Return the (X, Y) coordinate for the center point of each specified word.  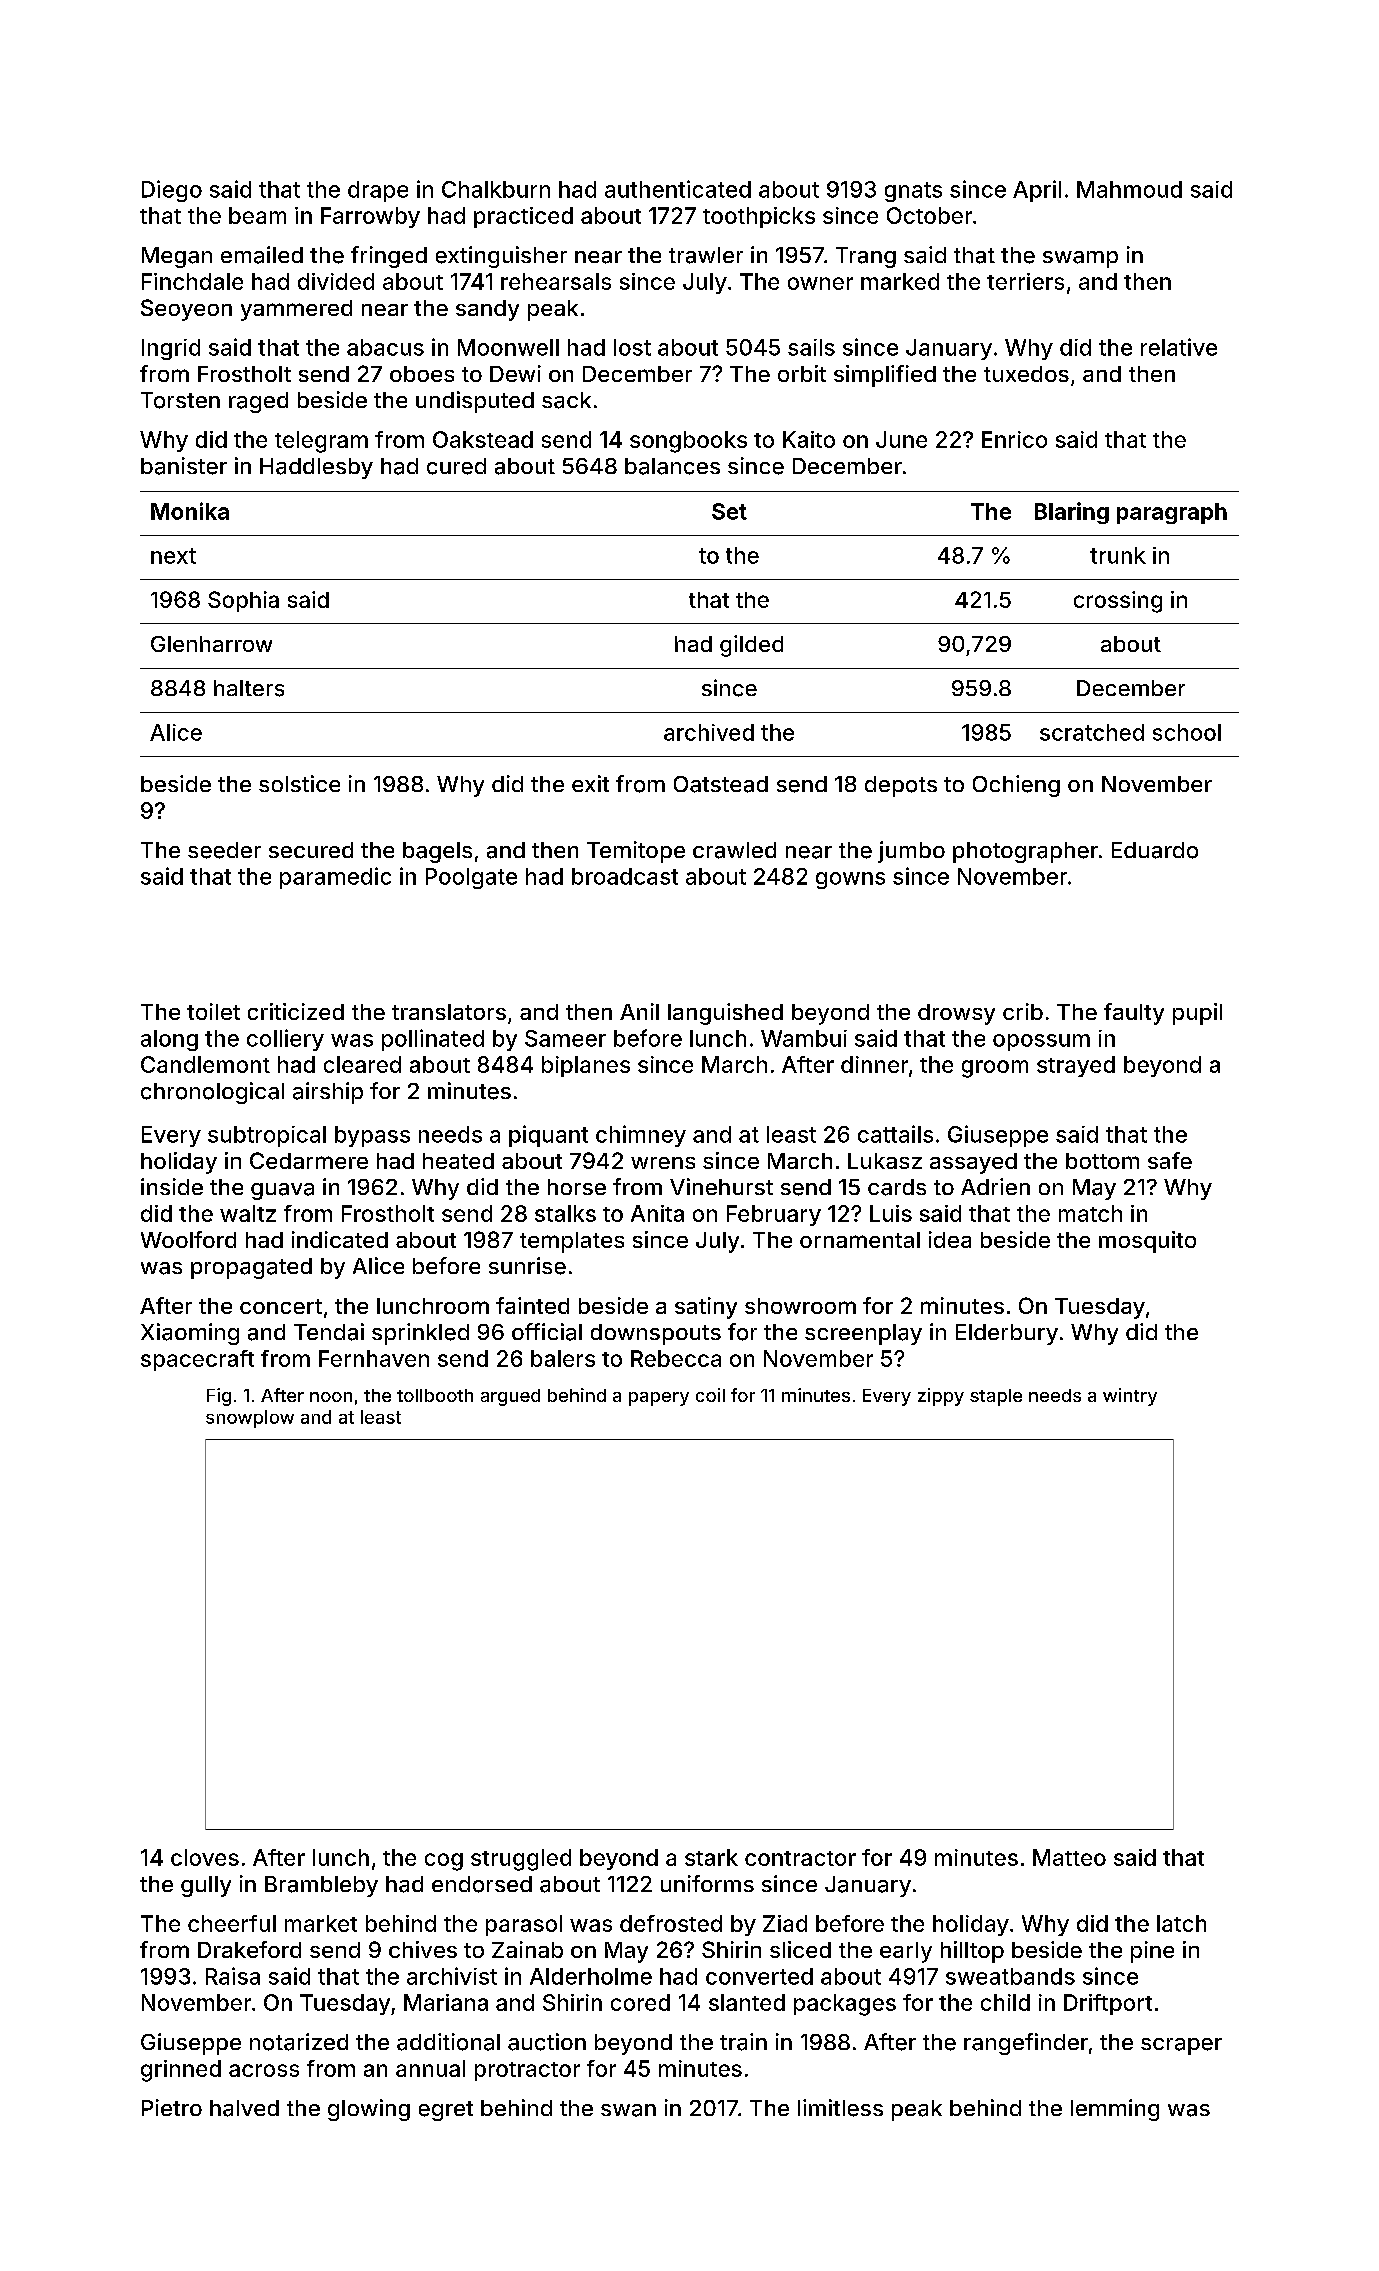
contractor (800, 1858)
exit (590, 783)
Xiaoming (190, 1334)
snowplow (250, 1419)
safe (1170, 1160)
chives (423, 1949)
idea (950, 1239)
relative (1179, 347)
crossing (1118, 602)
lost (632, 347)
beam (257, 215)
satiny (706, 1308)
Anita (657, 1213)
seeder (224, 850)
